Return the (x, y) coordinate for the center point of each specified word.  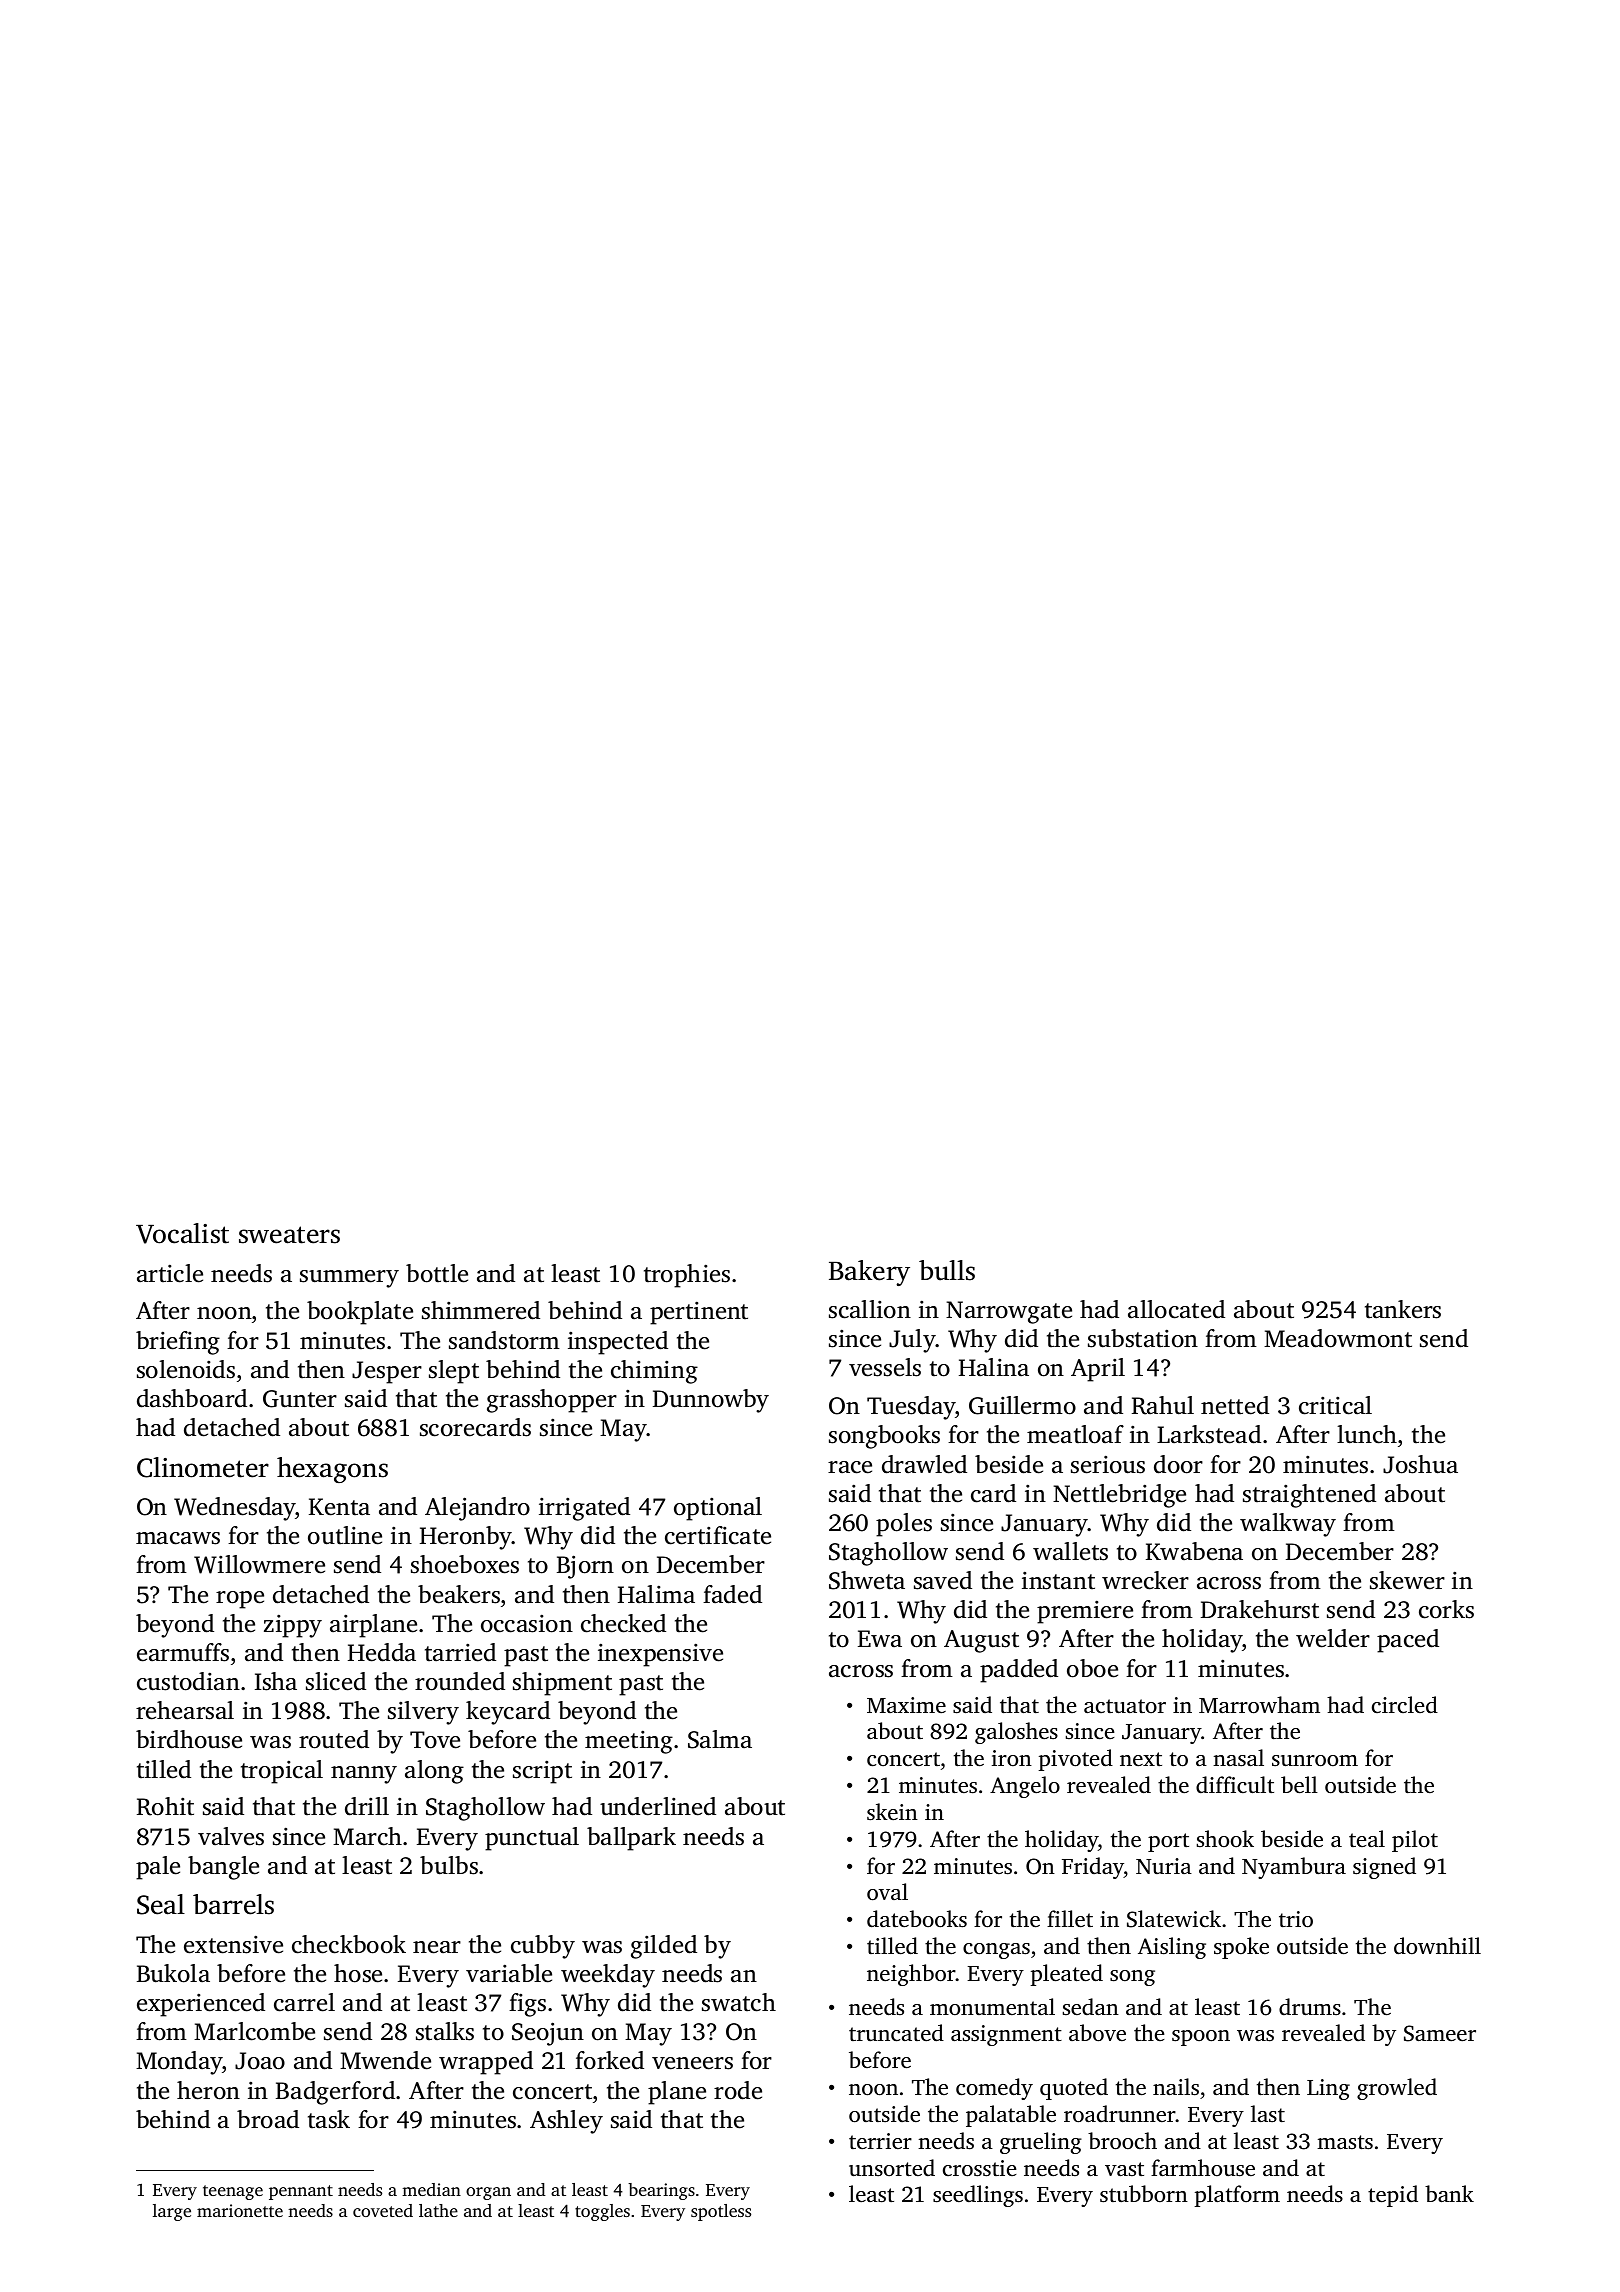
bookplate (360, 1313)
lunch (1367, 1434)
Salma (720, 1739)
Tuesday (911, 1408)
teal (1367, 1838)
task (329, 2119)
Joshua (1420, 1464)
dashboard (192, 1398)
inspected (618, 1343)
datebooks (917, 1919)
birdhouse (189, 1739)
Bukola (173, 1973)
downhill (1437, 1946)
